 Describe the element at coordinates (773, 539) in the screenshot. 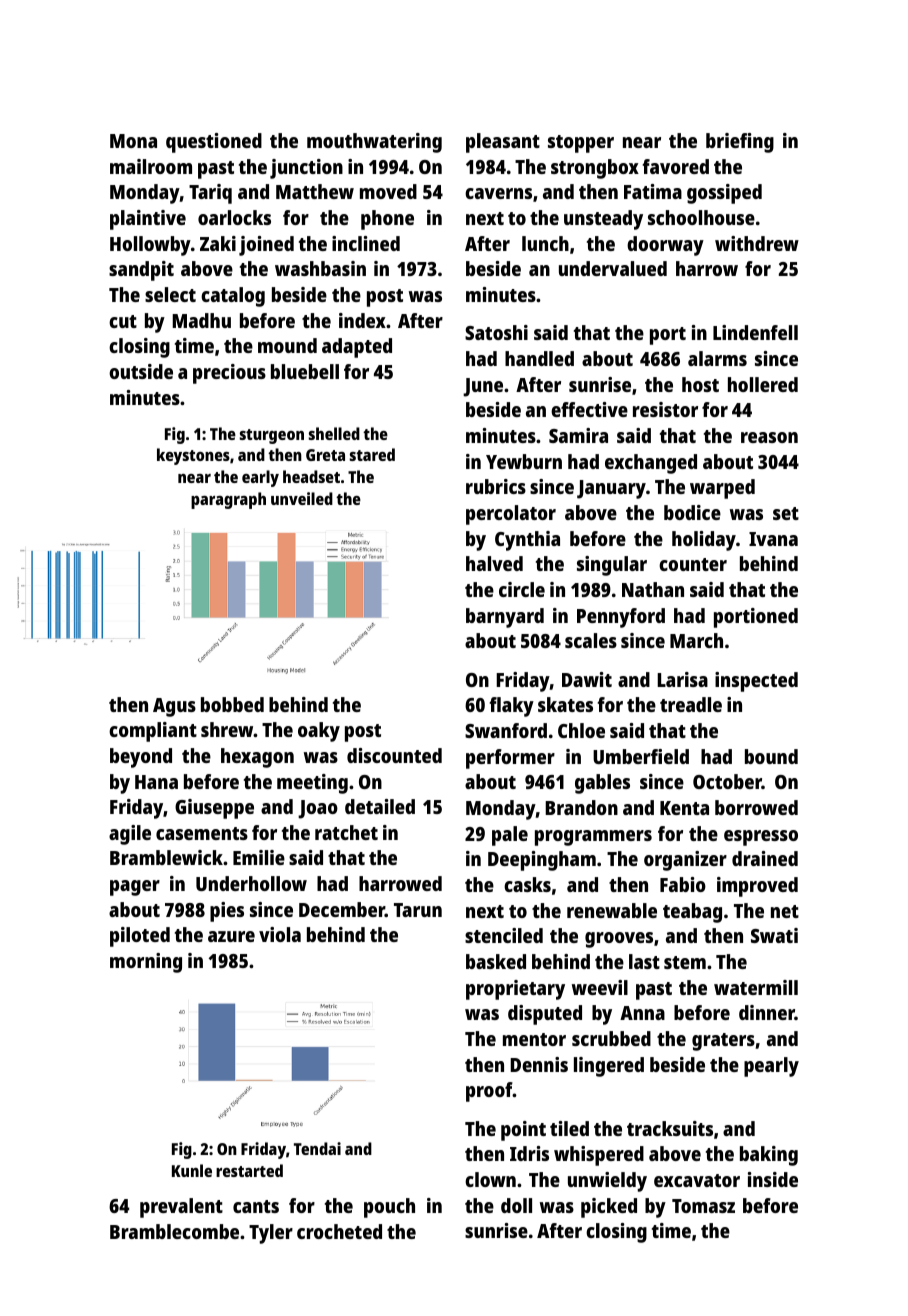

I see `Ivana` at that location.
